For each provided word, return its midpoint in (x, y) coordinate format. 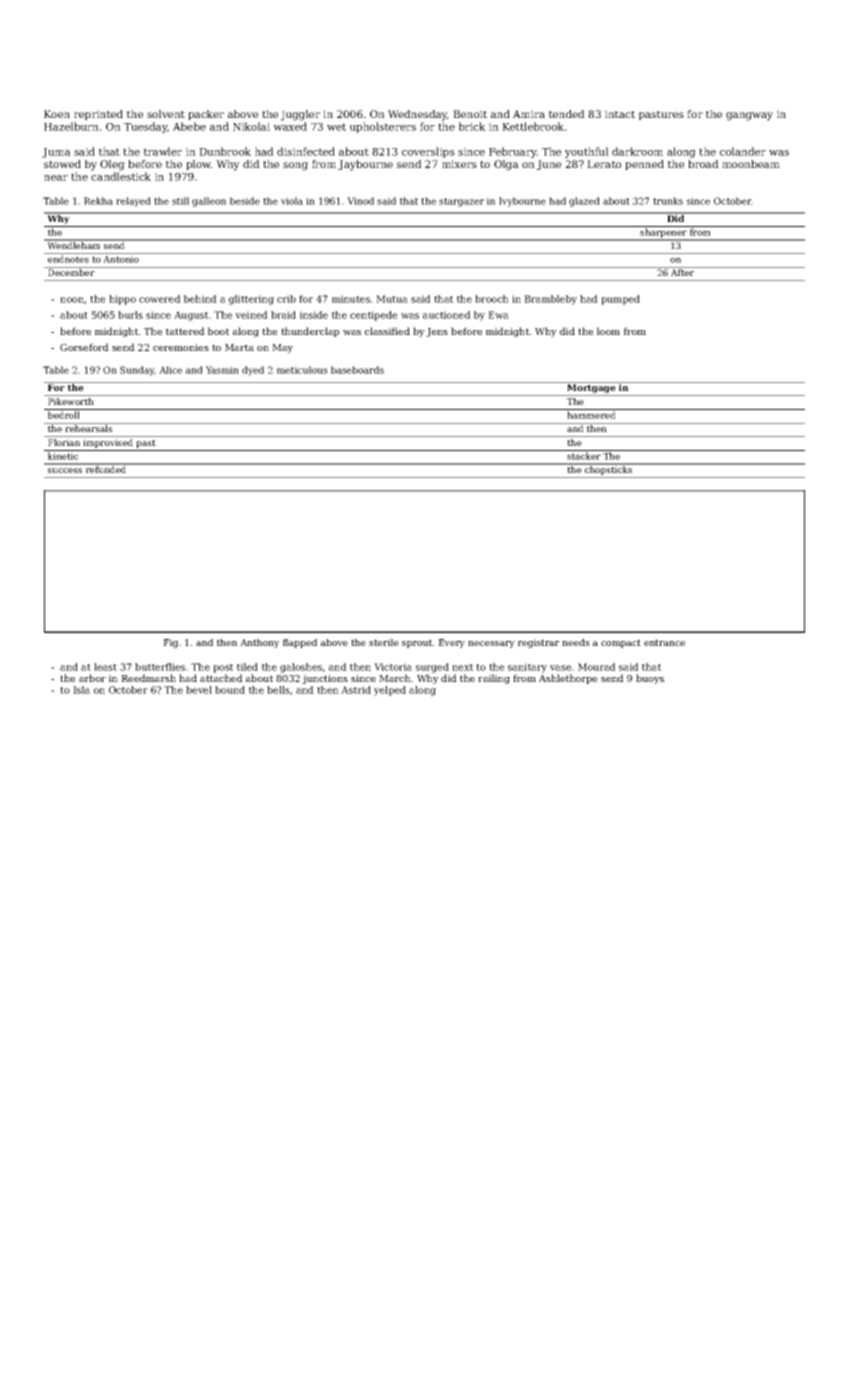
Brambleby (550, 300)
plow (198, 165)
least (105, 667)
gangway (749, 116)
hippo (122, 300)
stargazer (461, 202)
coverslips (428, 152)
